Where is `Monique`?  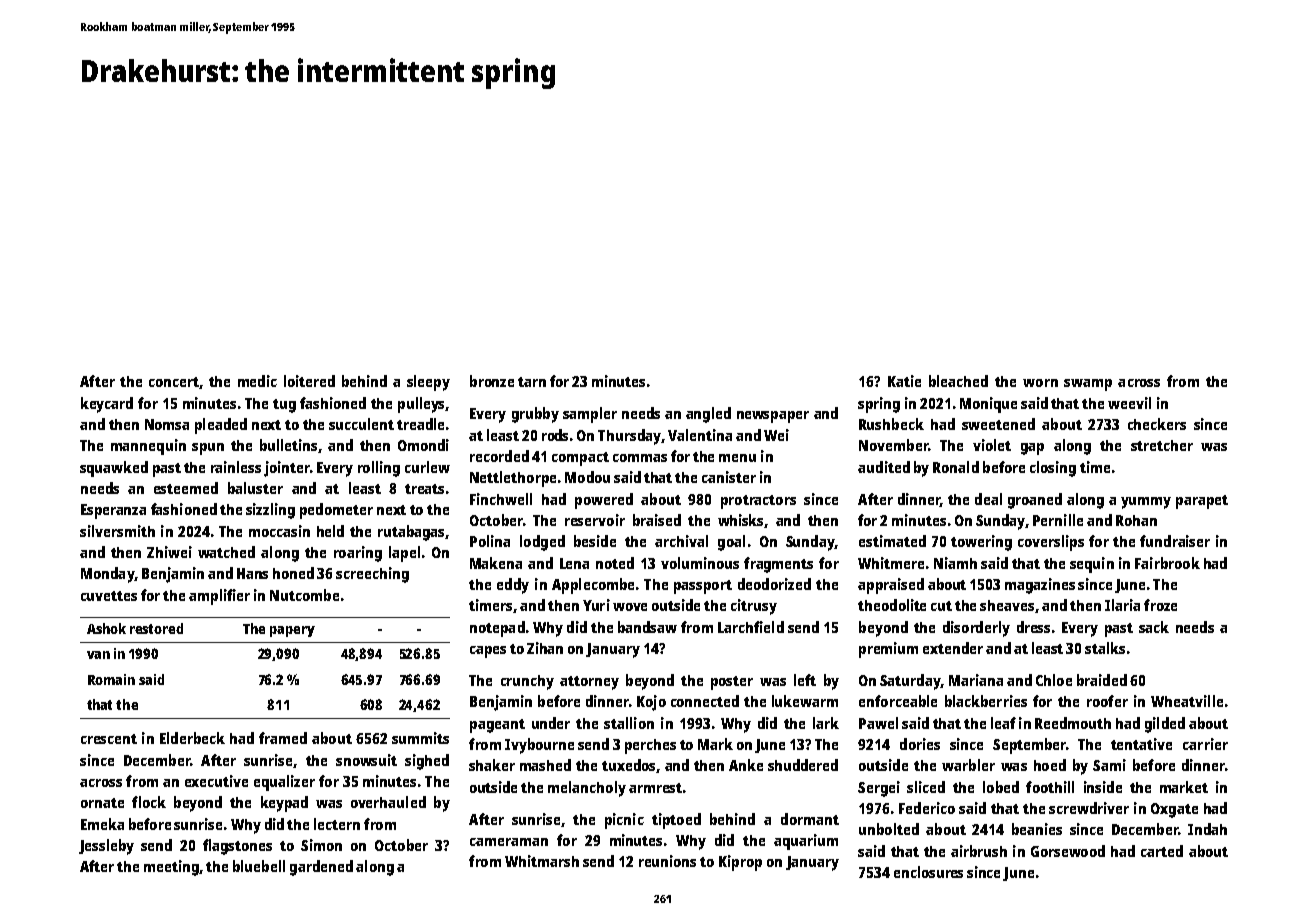 Monique is located at coordinates (988, 405).
